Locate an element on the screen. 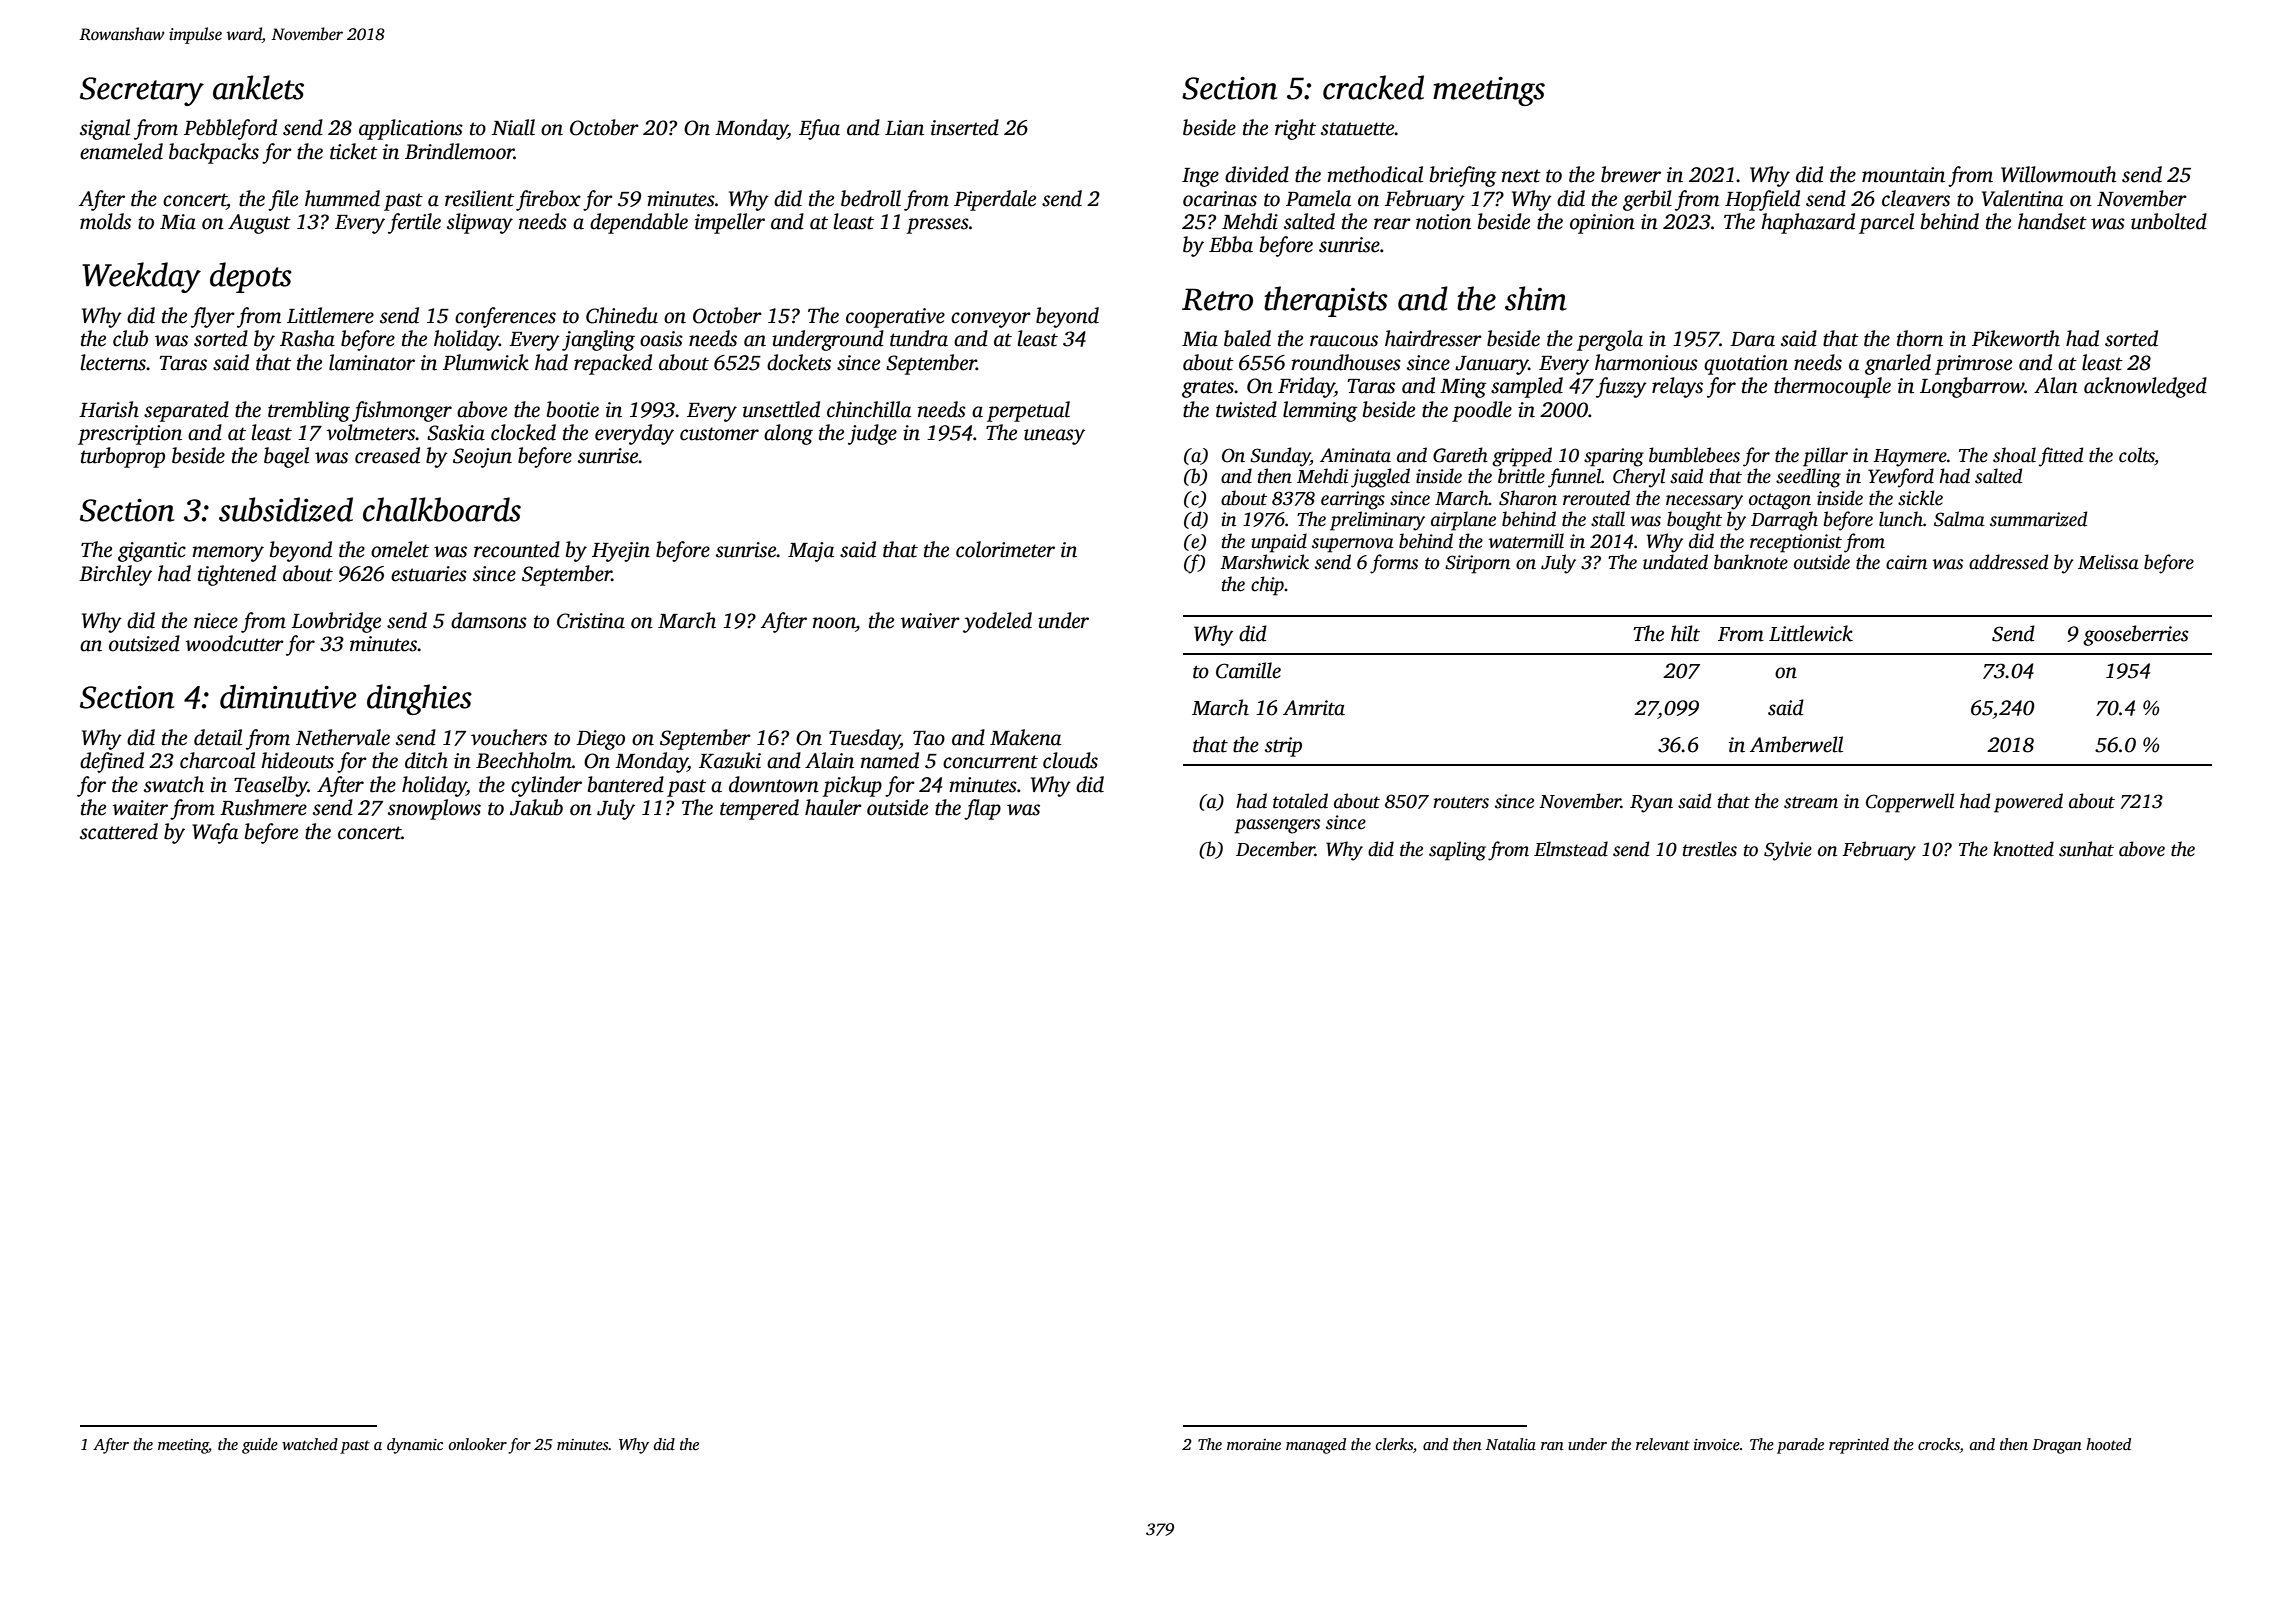 The width and height of the screenshot is (2292, 1620). noon is located at coordinates (834, 623).
